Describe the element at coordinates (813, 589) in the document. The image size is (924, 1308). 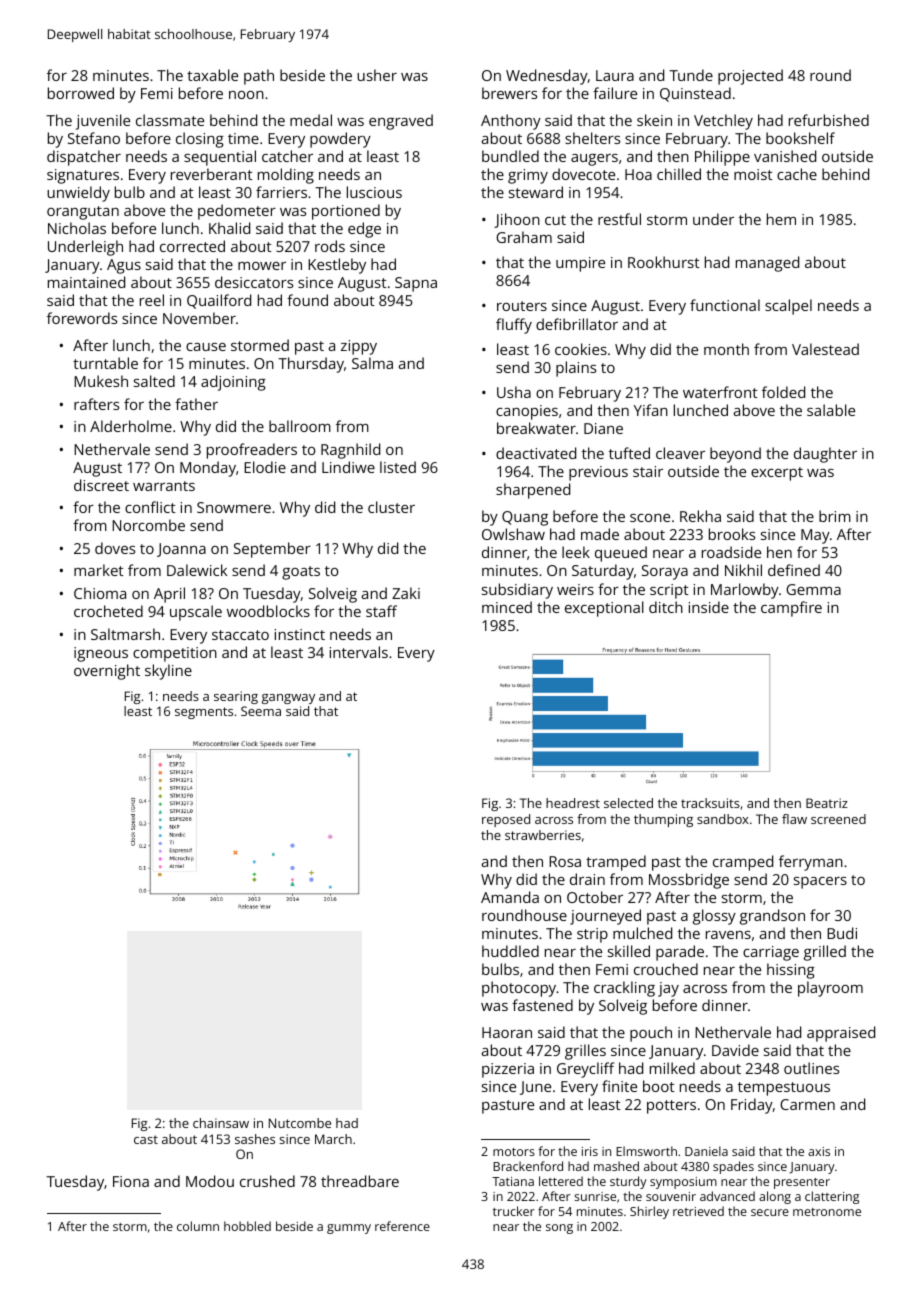
I see `Gemma` at that location.
